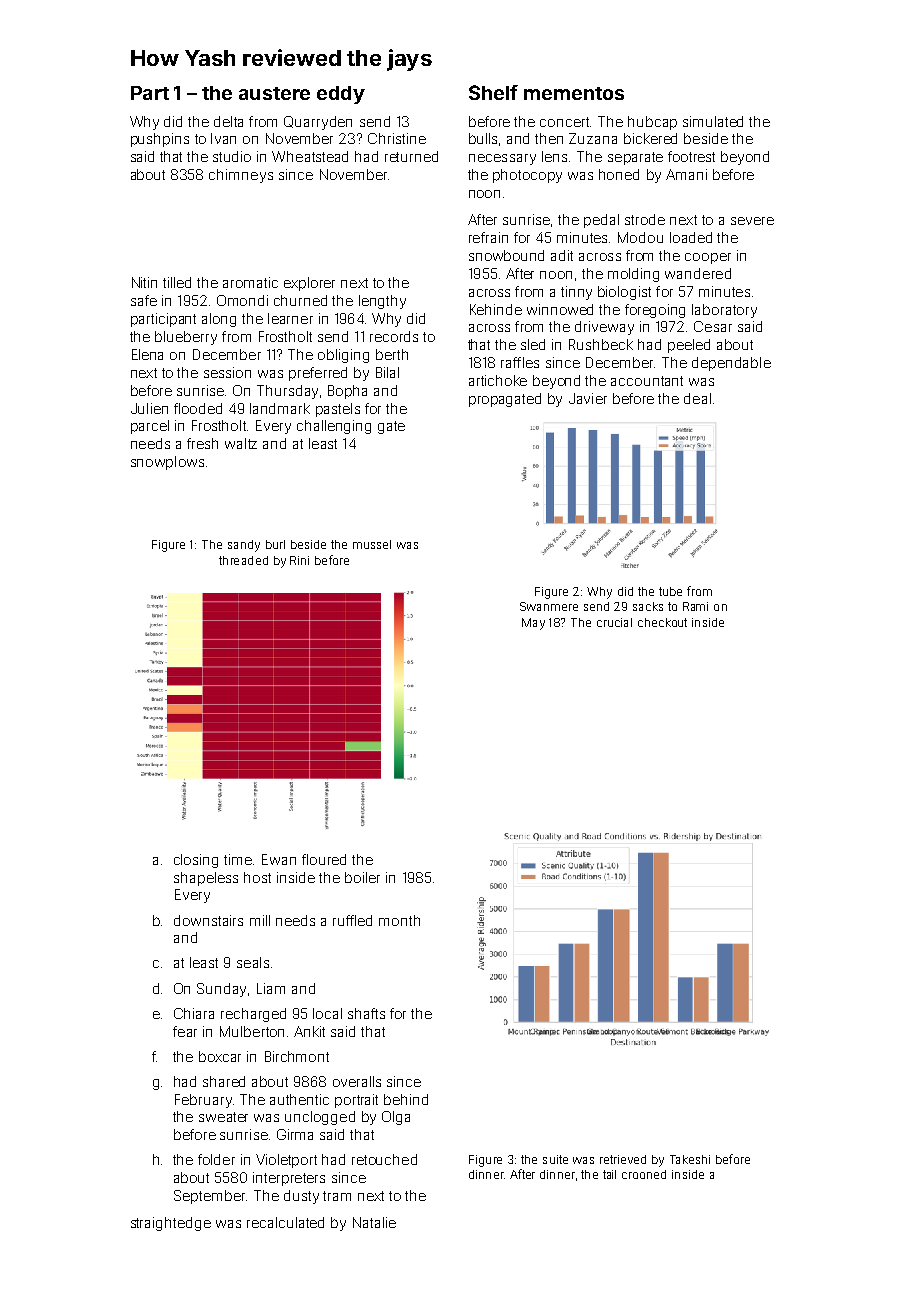 The height and width of the document is (1316, 908). I want to click on pushpins, so click(160, 140).
